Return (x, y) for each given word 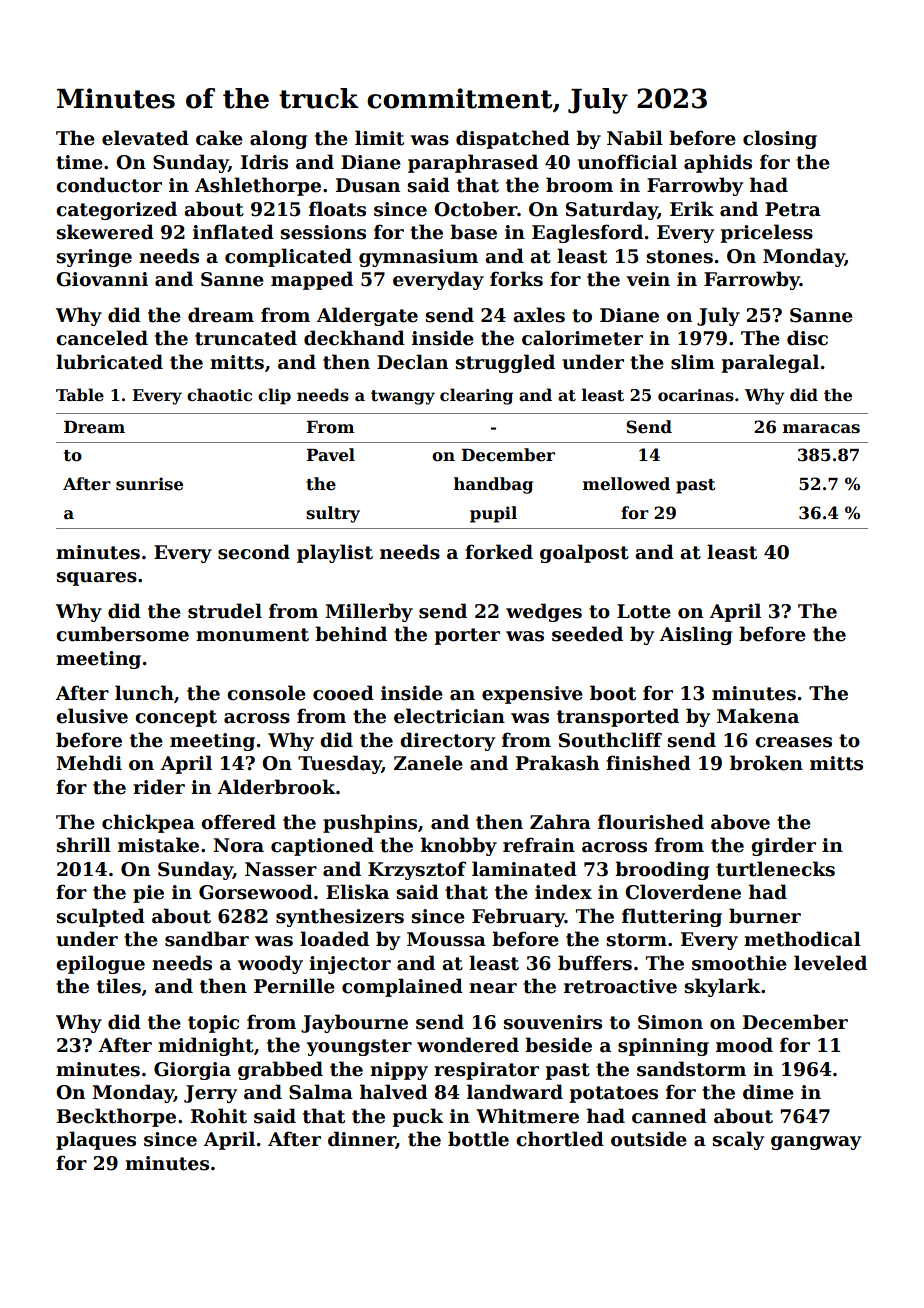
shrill (83, 845)
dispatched (513, 139)
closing (780, 139)
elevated (145, 138)
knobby (459, 846)
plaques (96, 1140)
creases (793, 742)
